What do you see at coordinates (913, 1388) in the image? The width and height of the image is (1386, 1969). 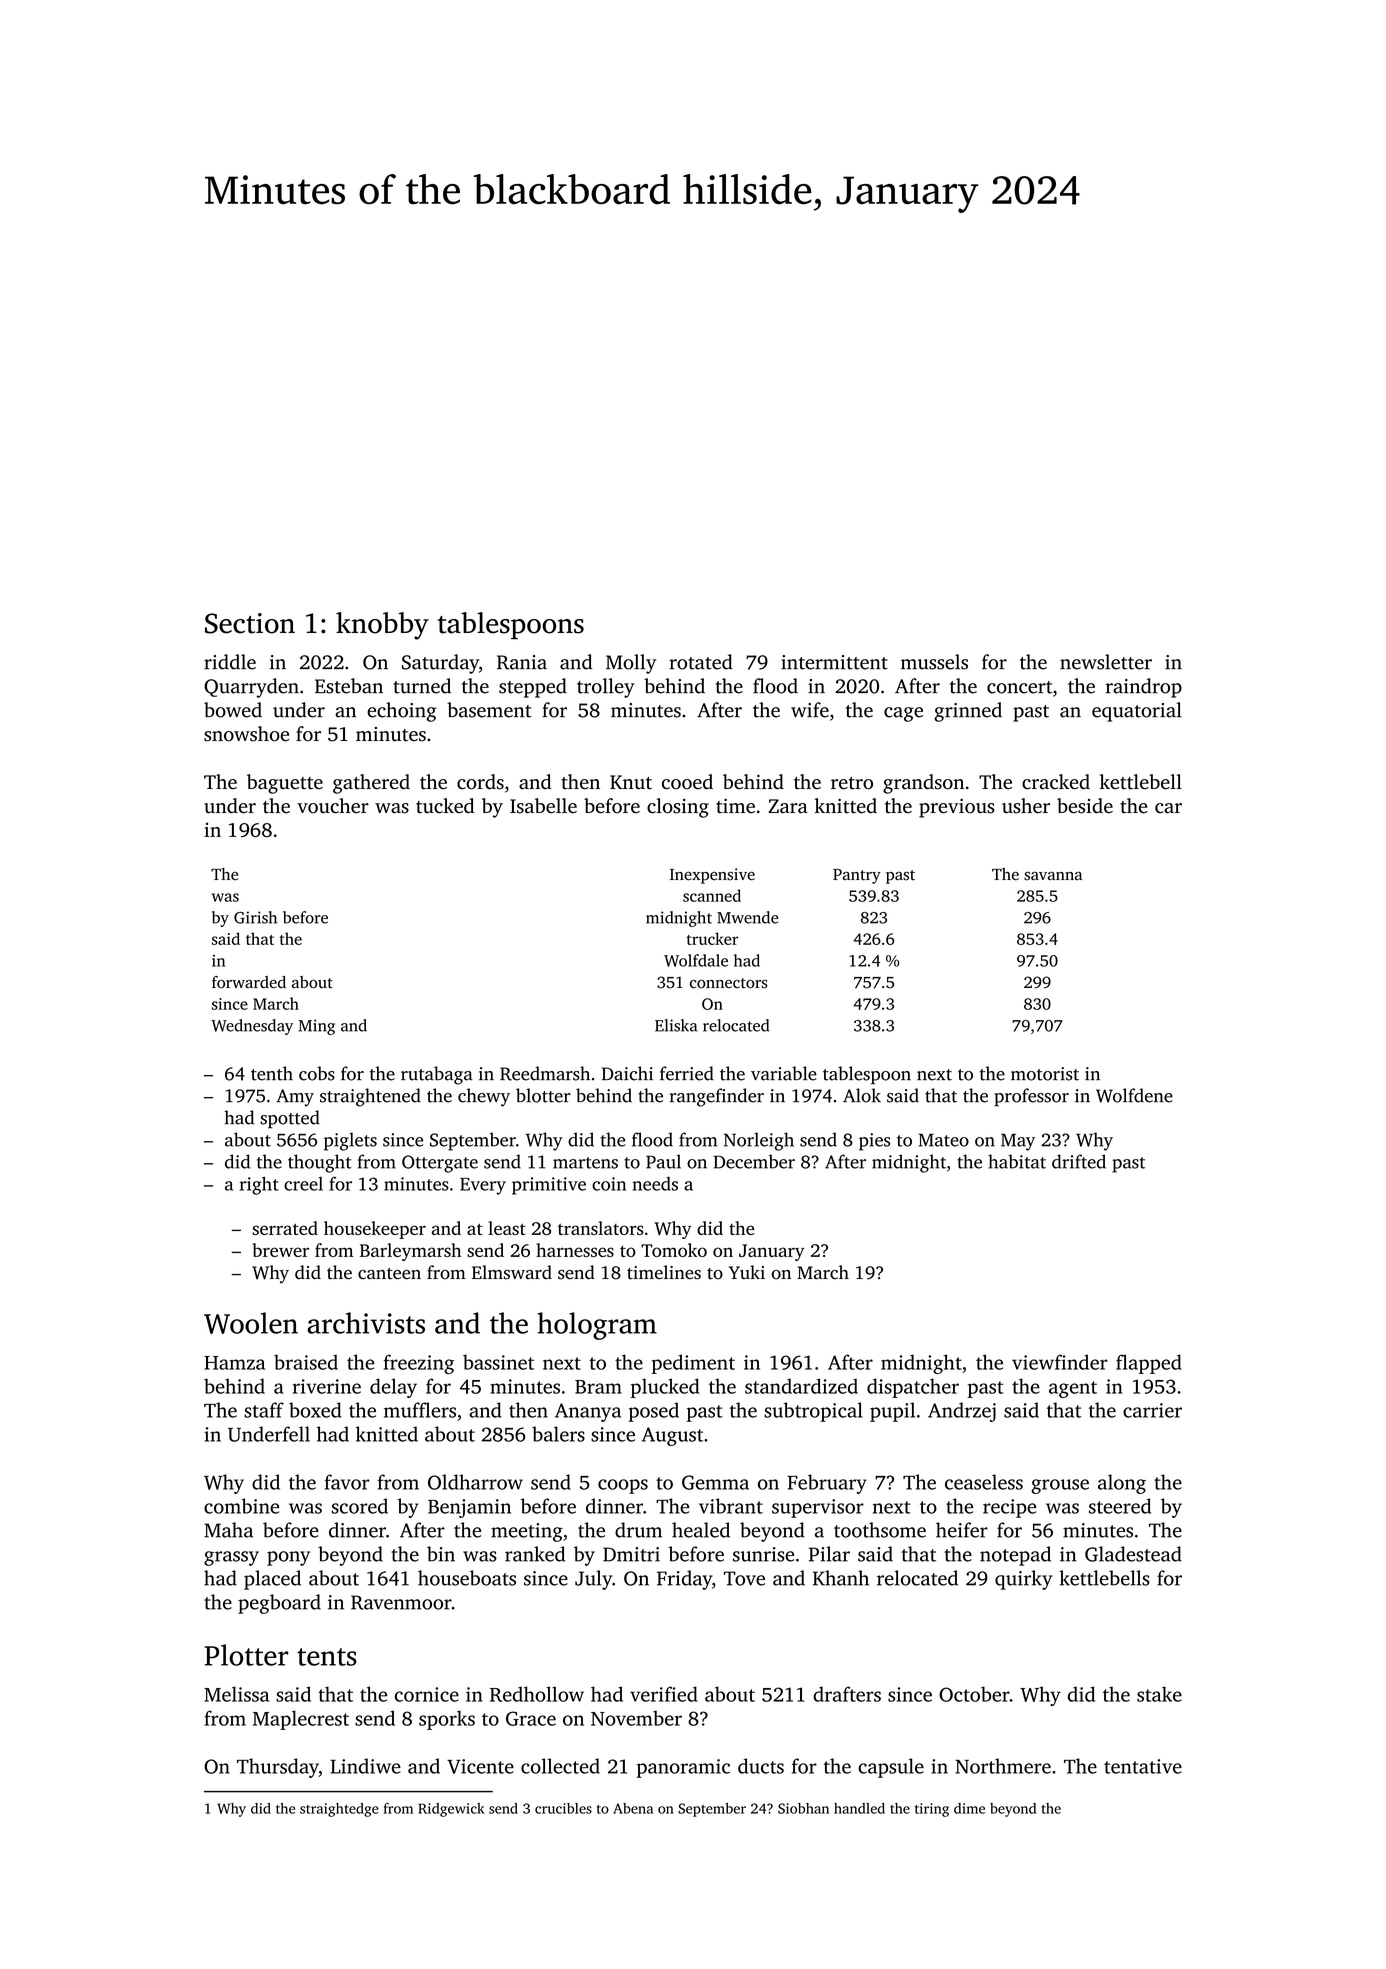 I see `dispatcher` at bounding box center [913, 1388].
